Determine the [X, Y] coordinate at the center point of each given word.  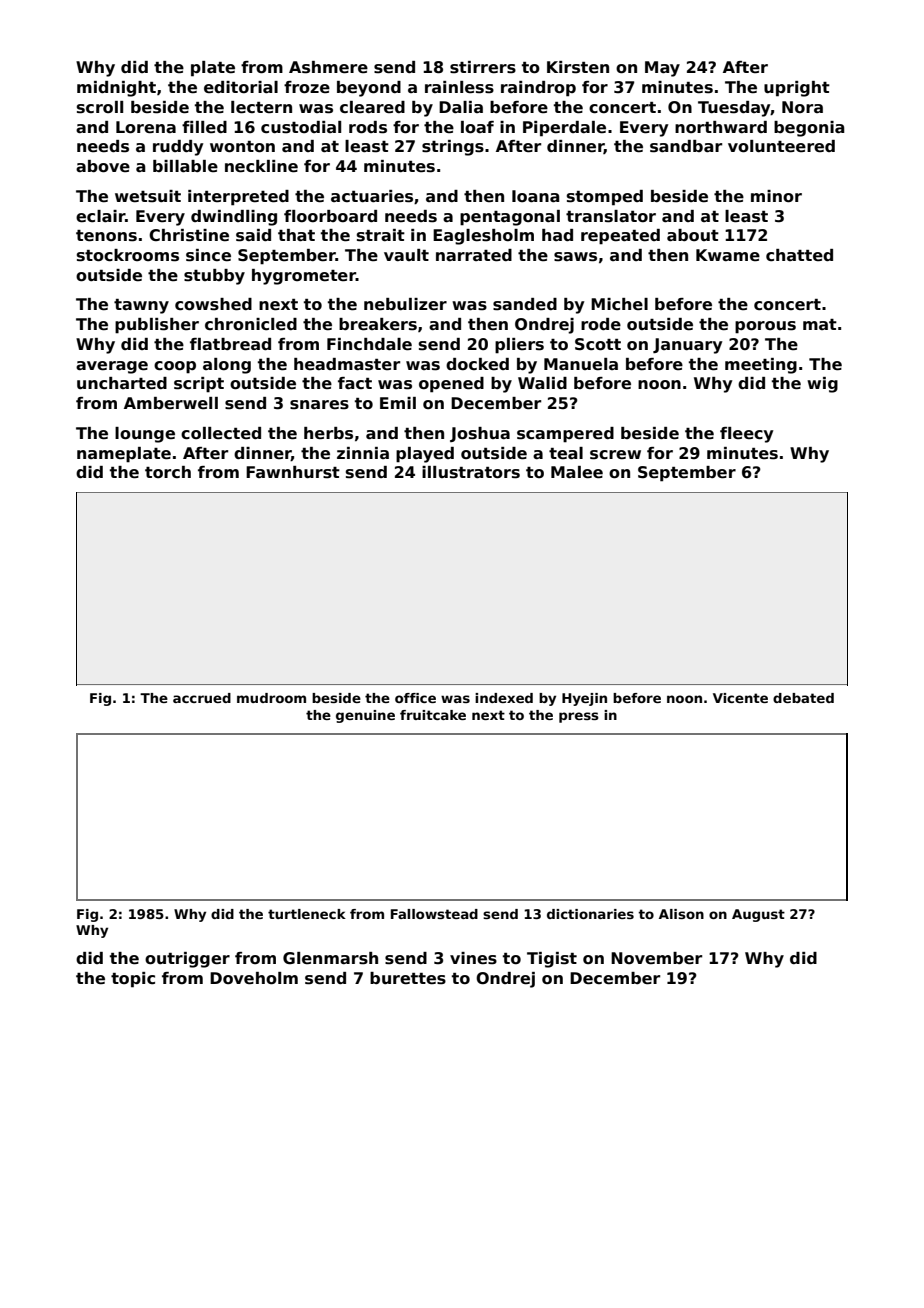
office [415, 698]
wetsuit [148, 196]
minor [776, 196]
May [662, 69]
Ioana [536, 196]
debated [803, 698]
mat [820, 324]
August [758, 915]
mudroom [271, 698]
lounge [145, 435]
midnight [116, 89]
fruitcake [433, 715]
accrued [202, 698]
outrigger [187, 960]
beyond [369, 89]
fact [355, 383]
